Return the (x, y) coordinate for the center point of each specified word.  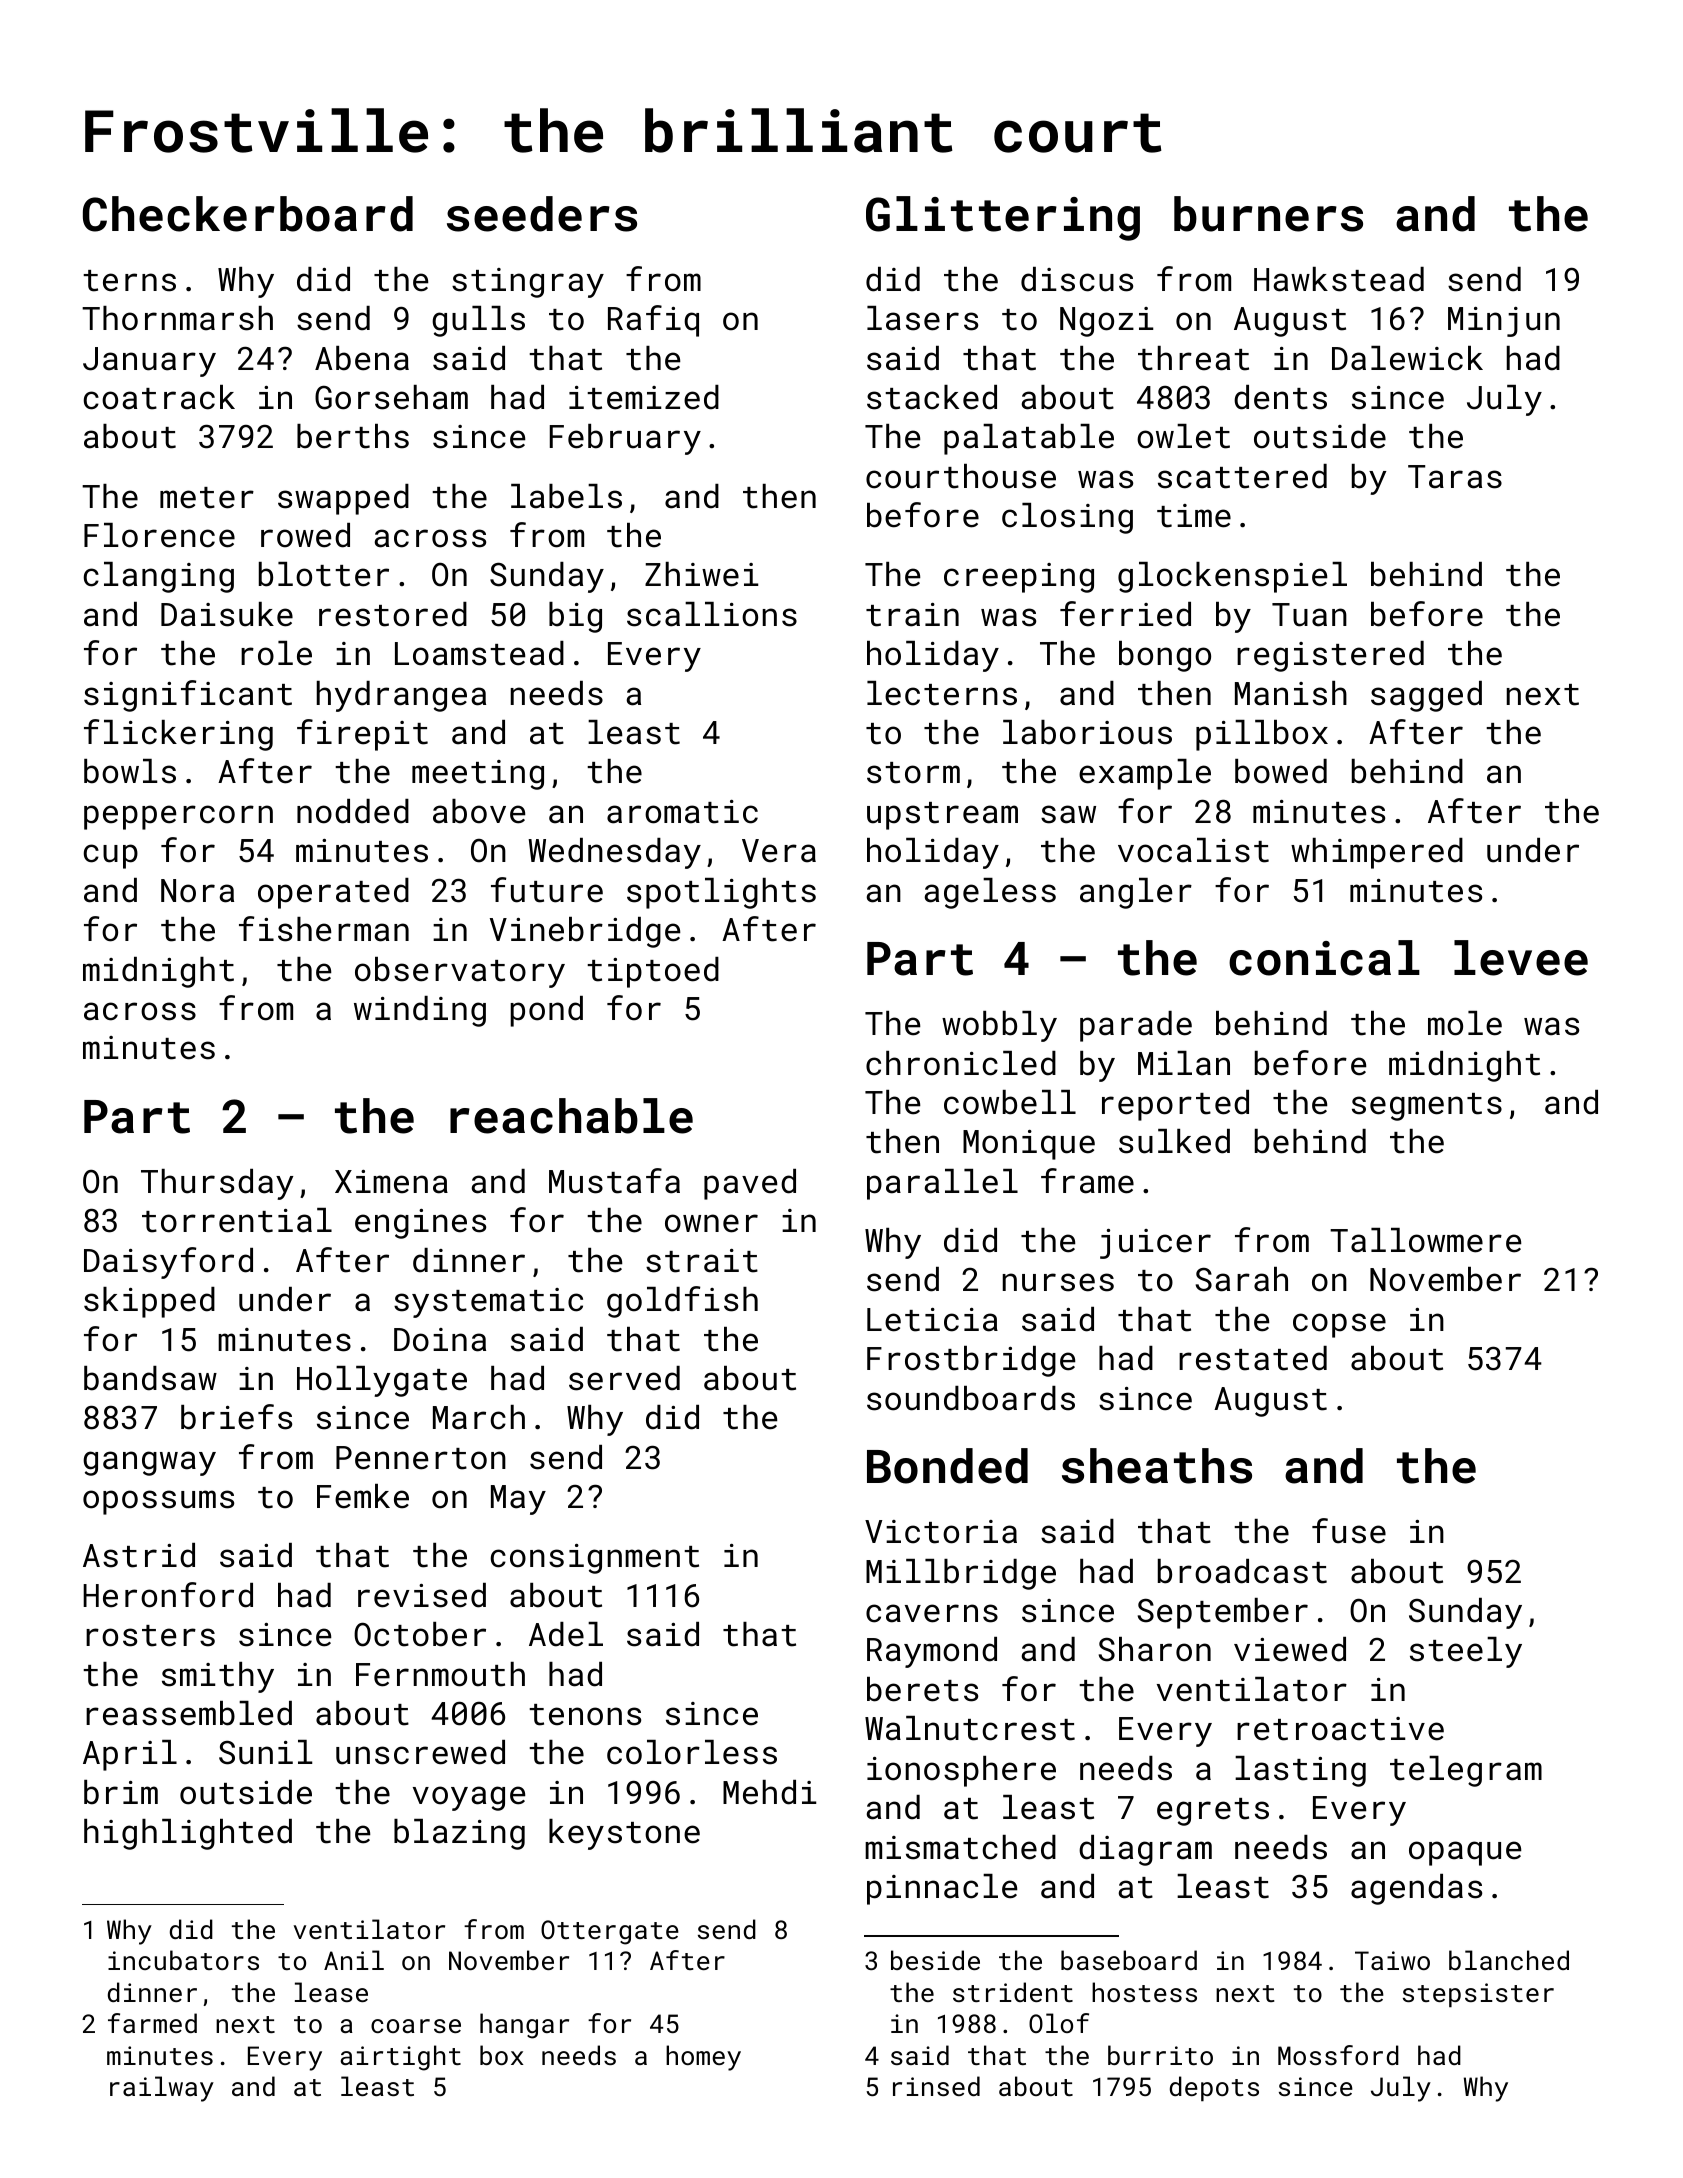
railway (162, 2089)
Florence (159, 535)
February (625, 439)
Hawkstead (1339, 279)
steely (1466, 1652)
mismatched (960, 1847)
